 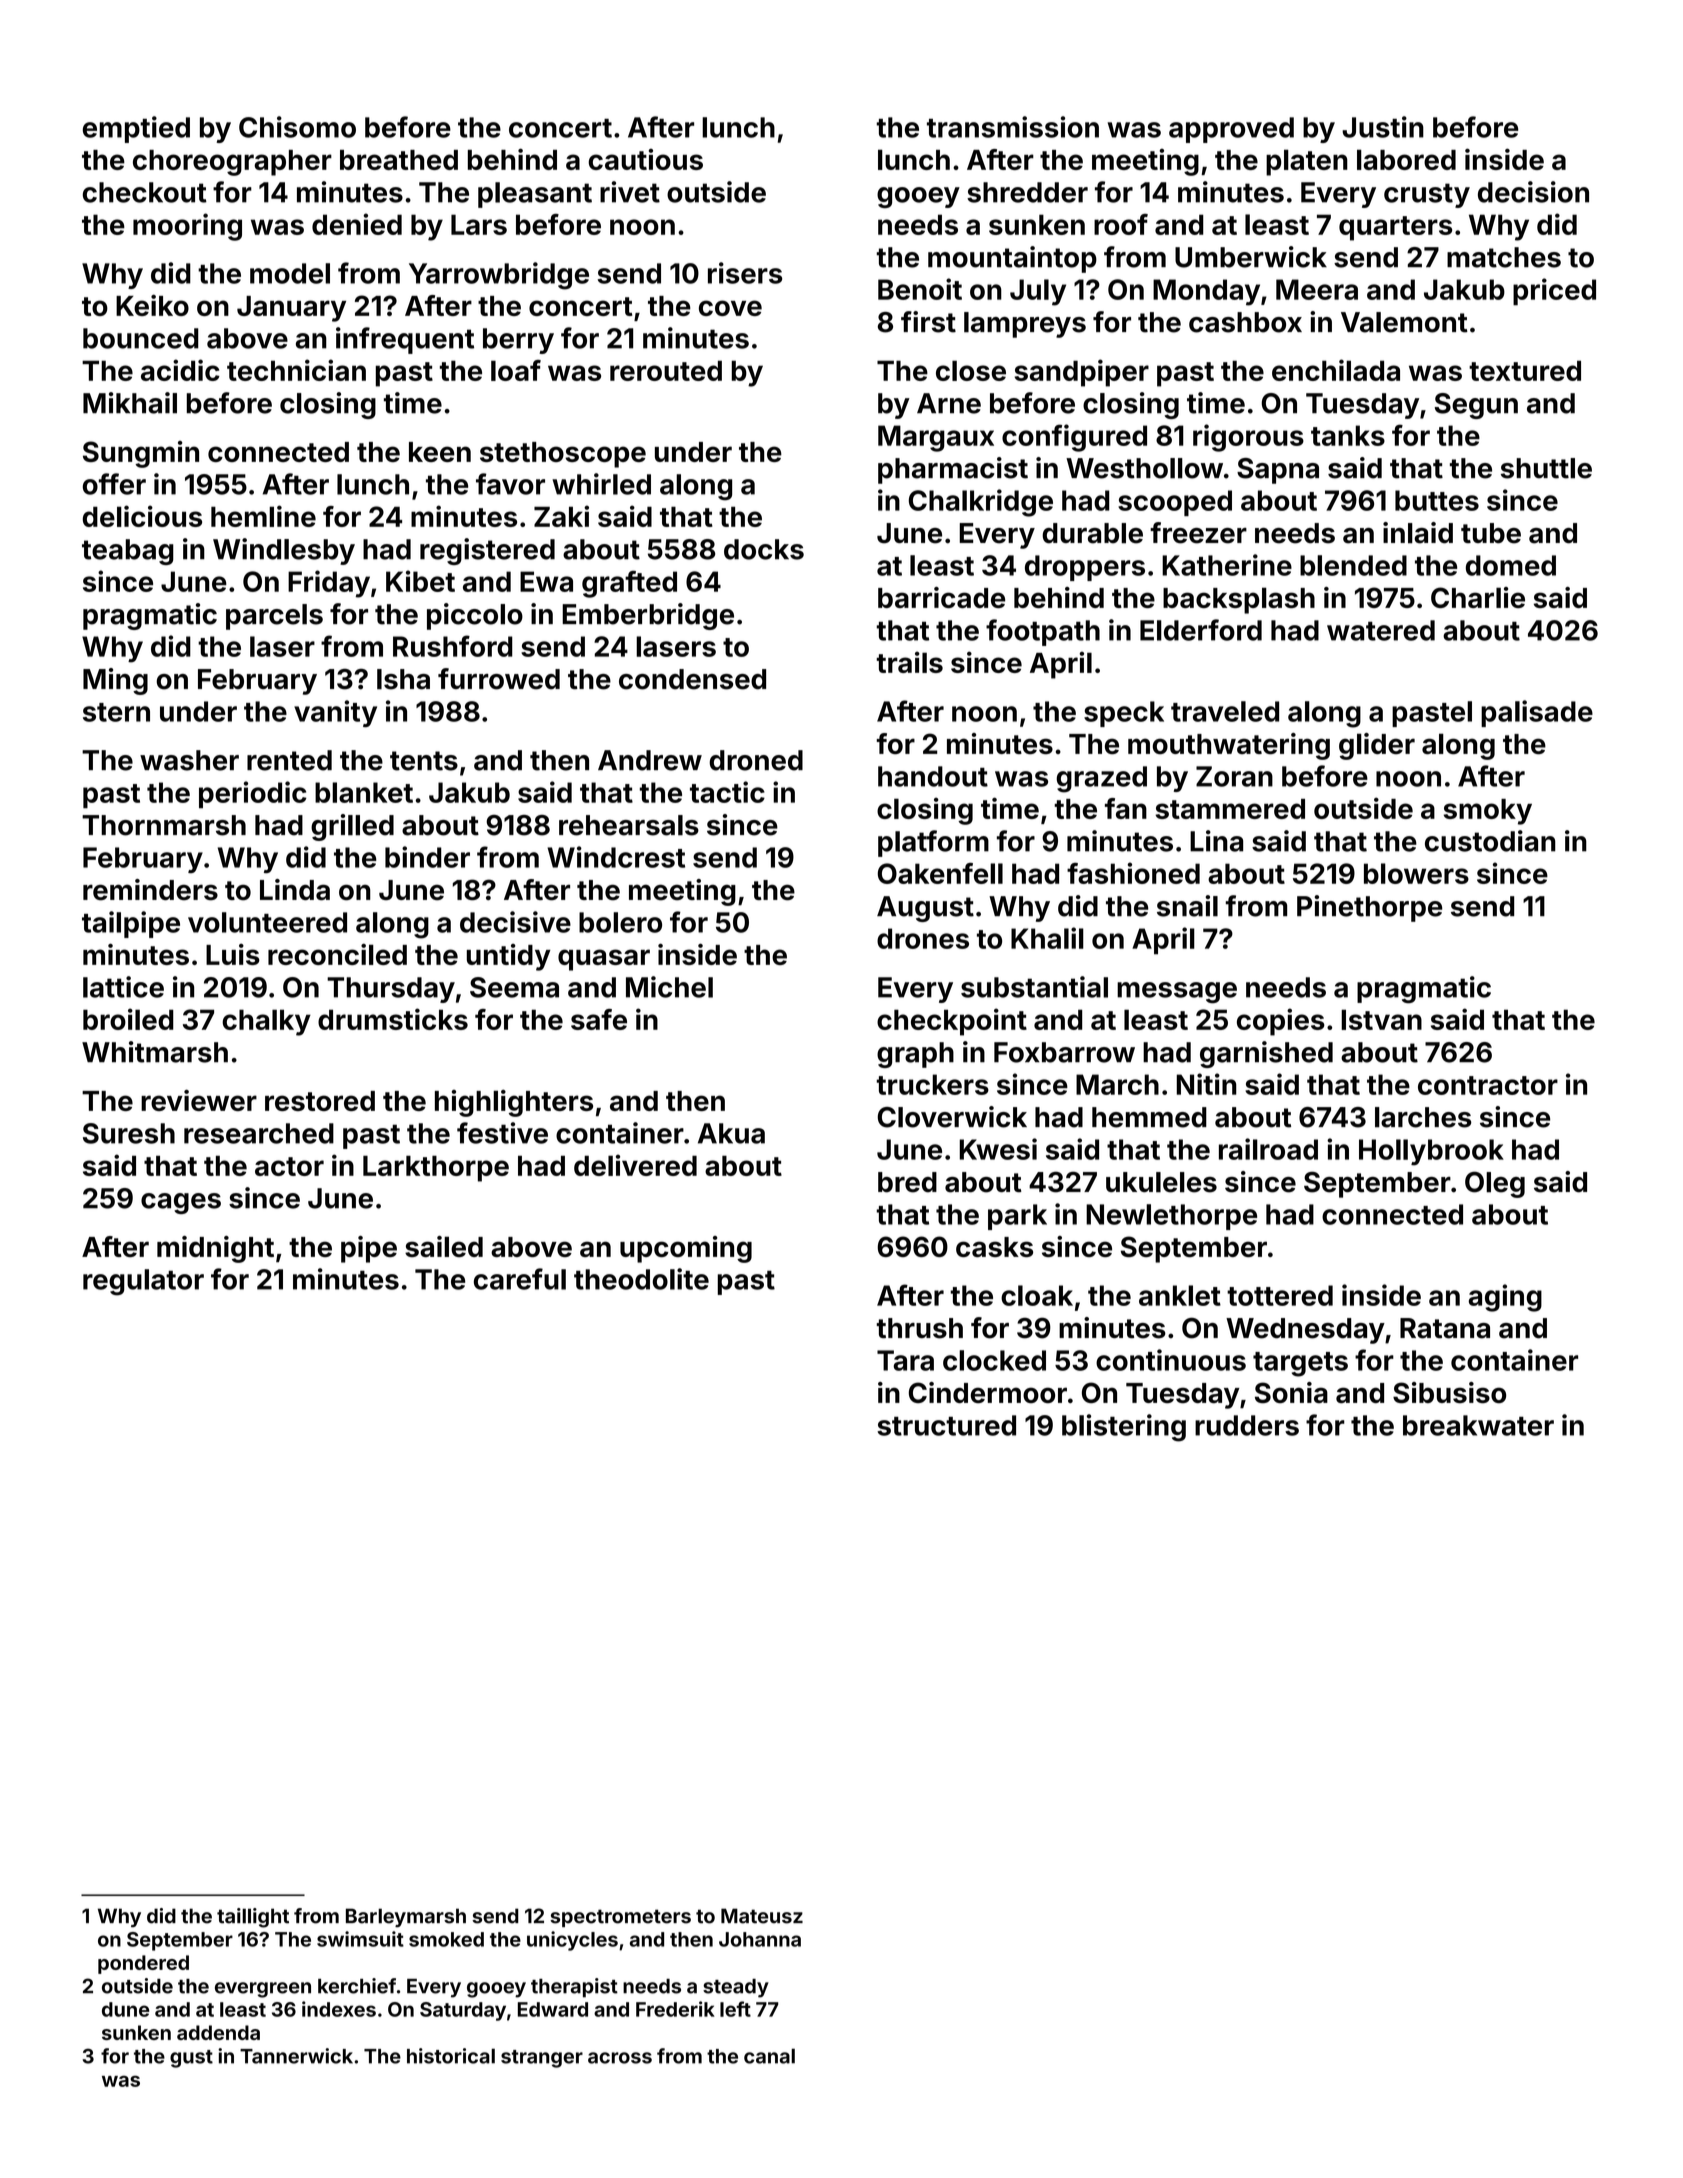 What do you see at coordinates (998, 1149) in the document?
I see `Kwesi` at bounding box center [998, 1149].
